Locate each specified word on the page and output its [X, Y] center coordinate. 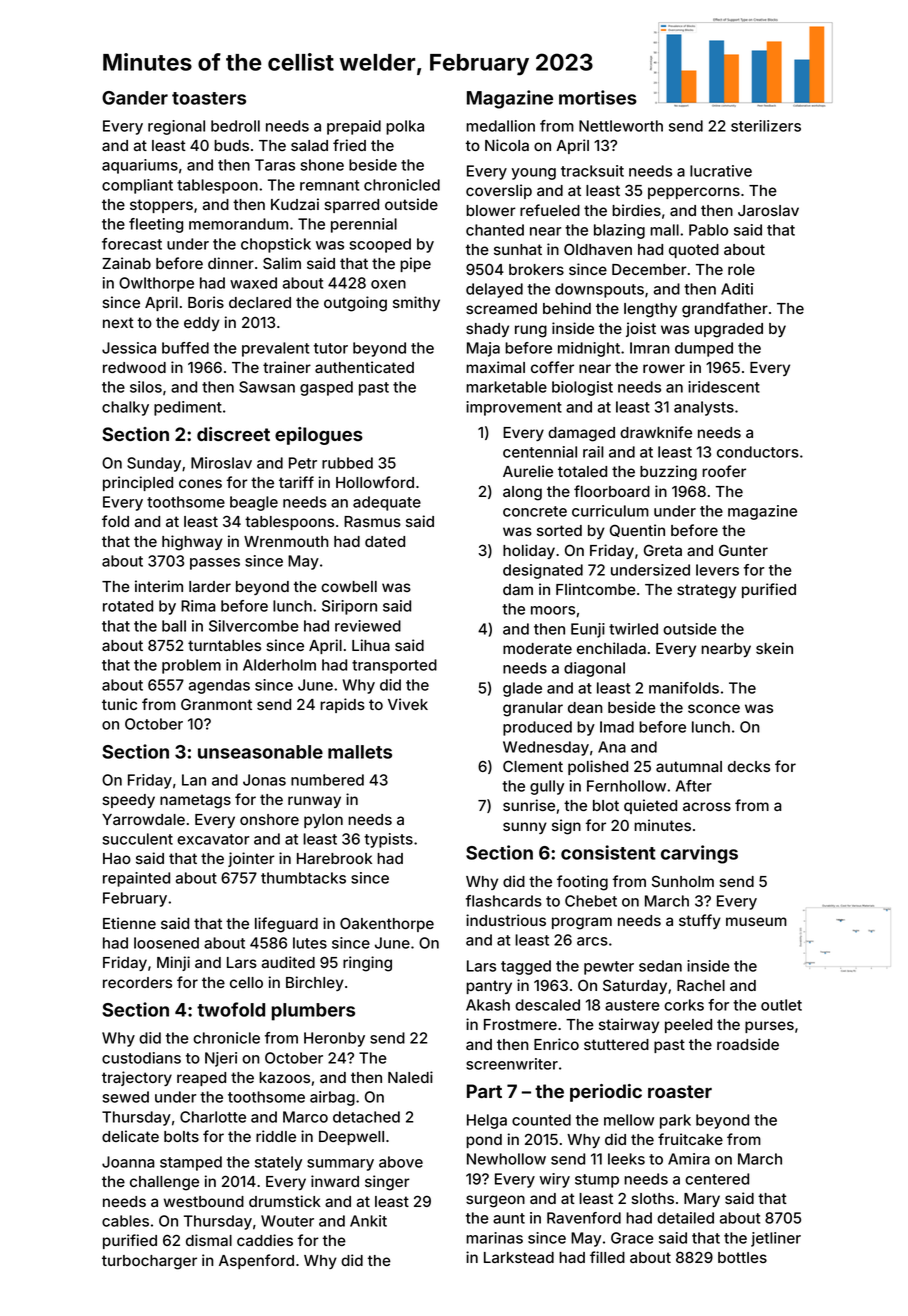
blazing [619, 231]
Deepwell [351, 1138]
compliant [137, 186]
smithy [416, 303]
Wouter [287, 1221]
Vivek [408, 704]
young [533, 174]
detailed [685, 1218]
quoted [694, 251]
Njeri [221, 1059]
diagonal [594, 669]
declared [260, 302]
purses [769, 1027]
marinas [494, 1238]
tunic [119, 704]
